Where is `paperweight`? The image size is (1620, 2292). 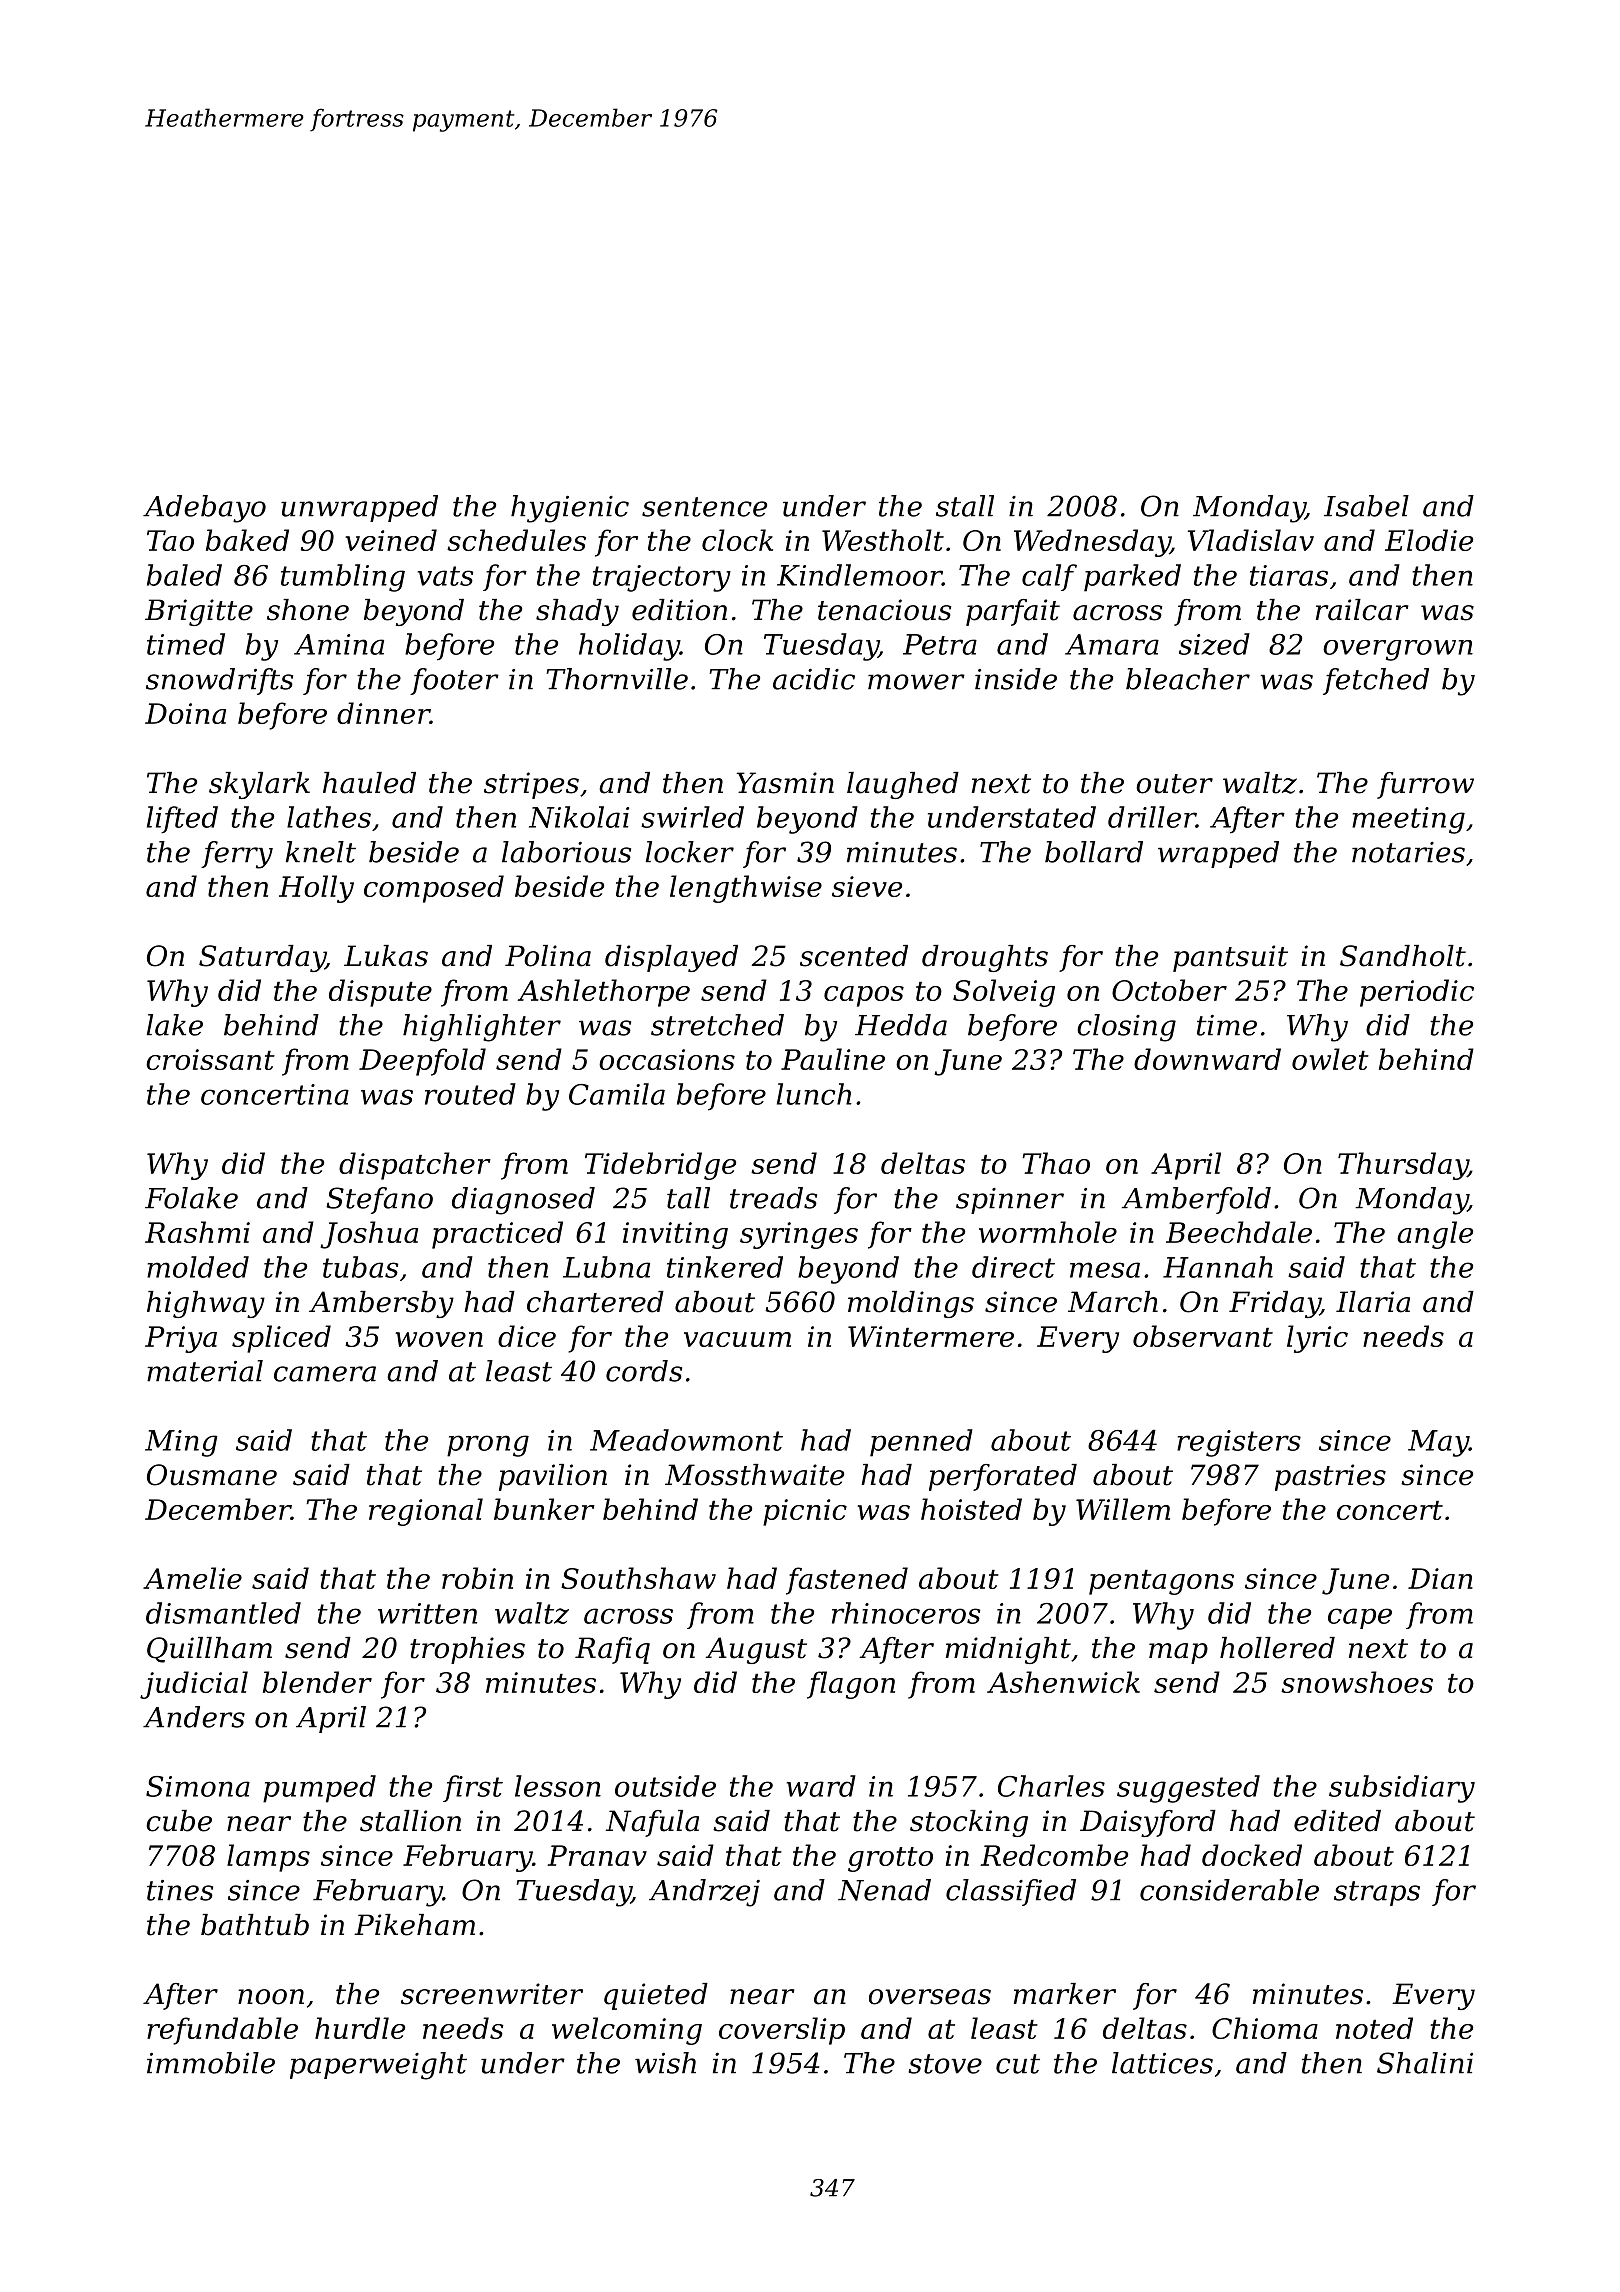 paperweight is located at coordinates (378, 2066).
